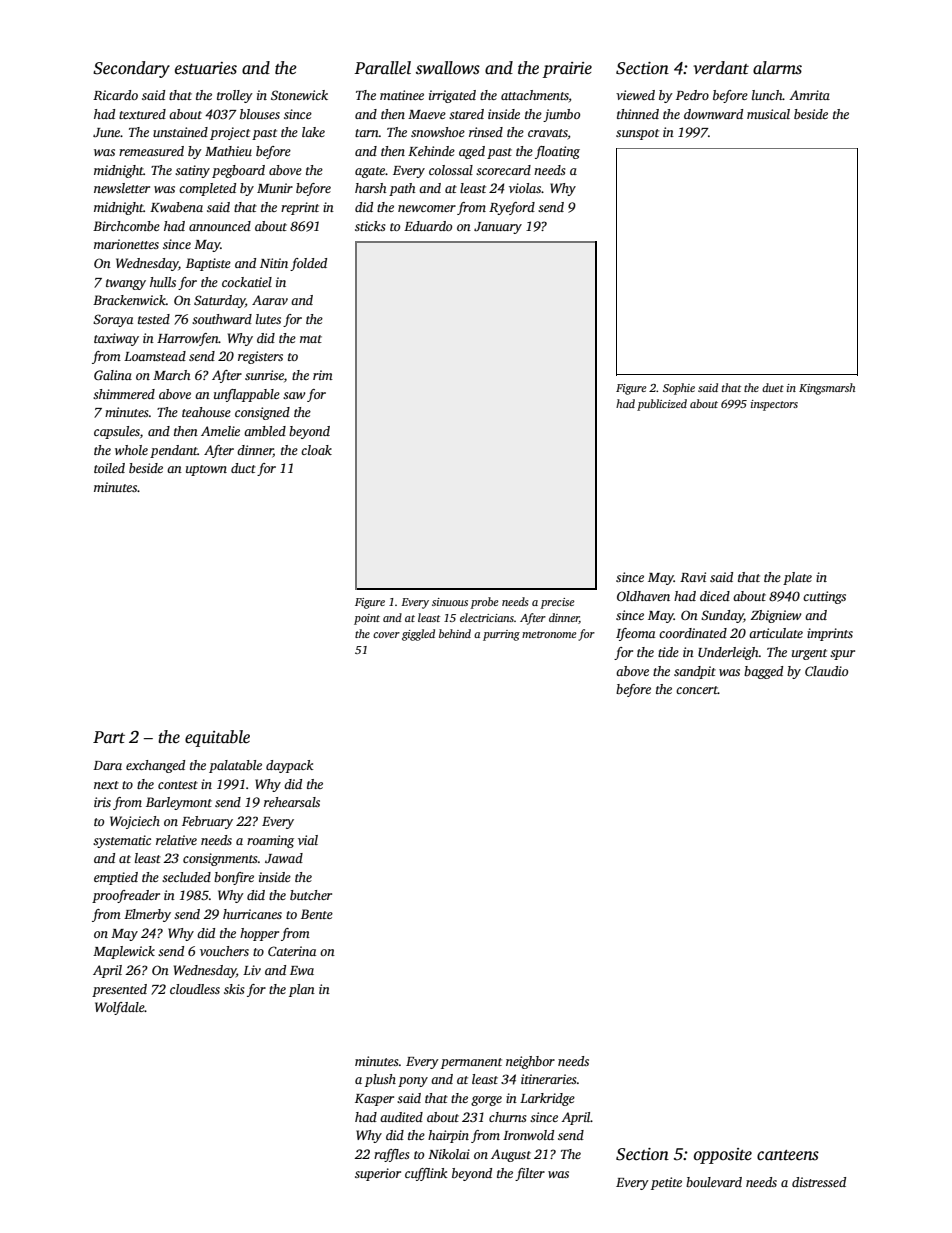 This screenshot has width=952, height=1233. Describe the element at coordinates (180, 132) in the screenshot. I see `unstained` at that location.
